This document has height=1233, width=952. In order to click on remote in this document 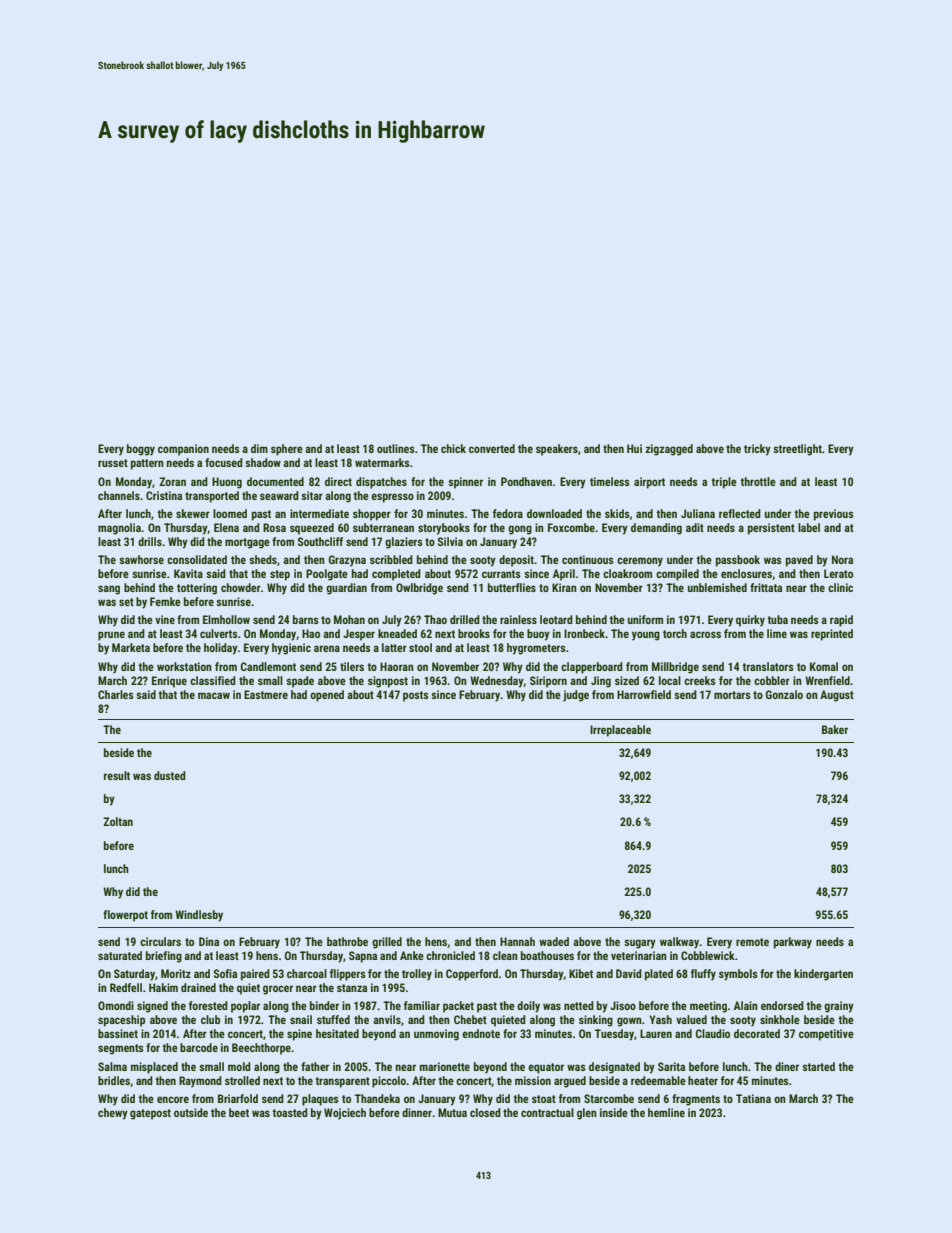, I will do `click(752, 942)`.
